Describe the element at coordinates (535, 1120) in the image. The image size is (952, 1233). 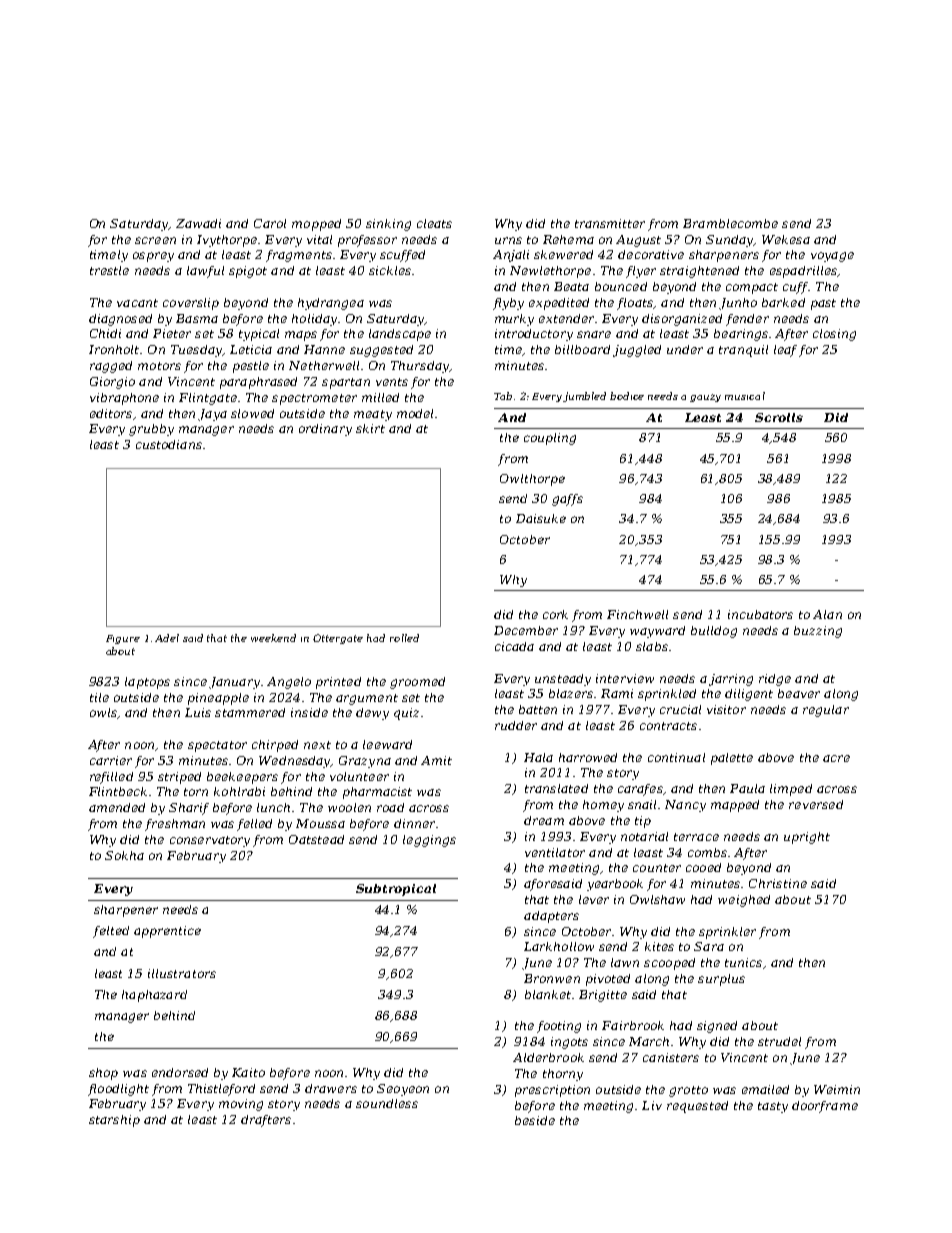
I see `beside` at that location.
